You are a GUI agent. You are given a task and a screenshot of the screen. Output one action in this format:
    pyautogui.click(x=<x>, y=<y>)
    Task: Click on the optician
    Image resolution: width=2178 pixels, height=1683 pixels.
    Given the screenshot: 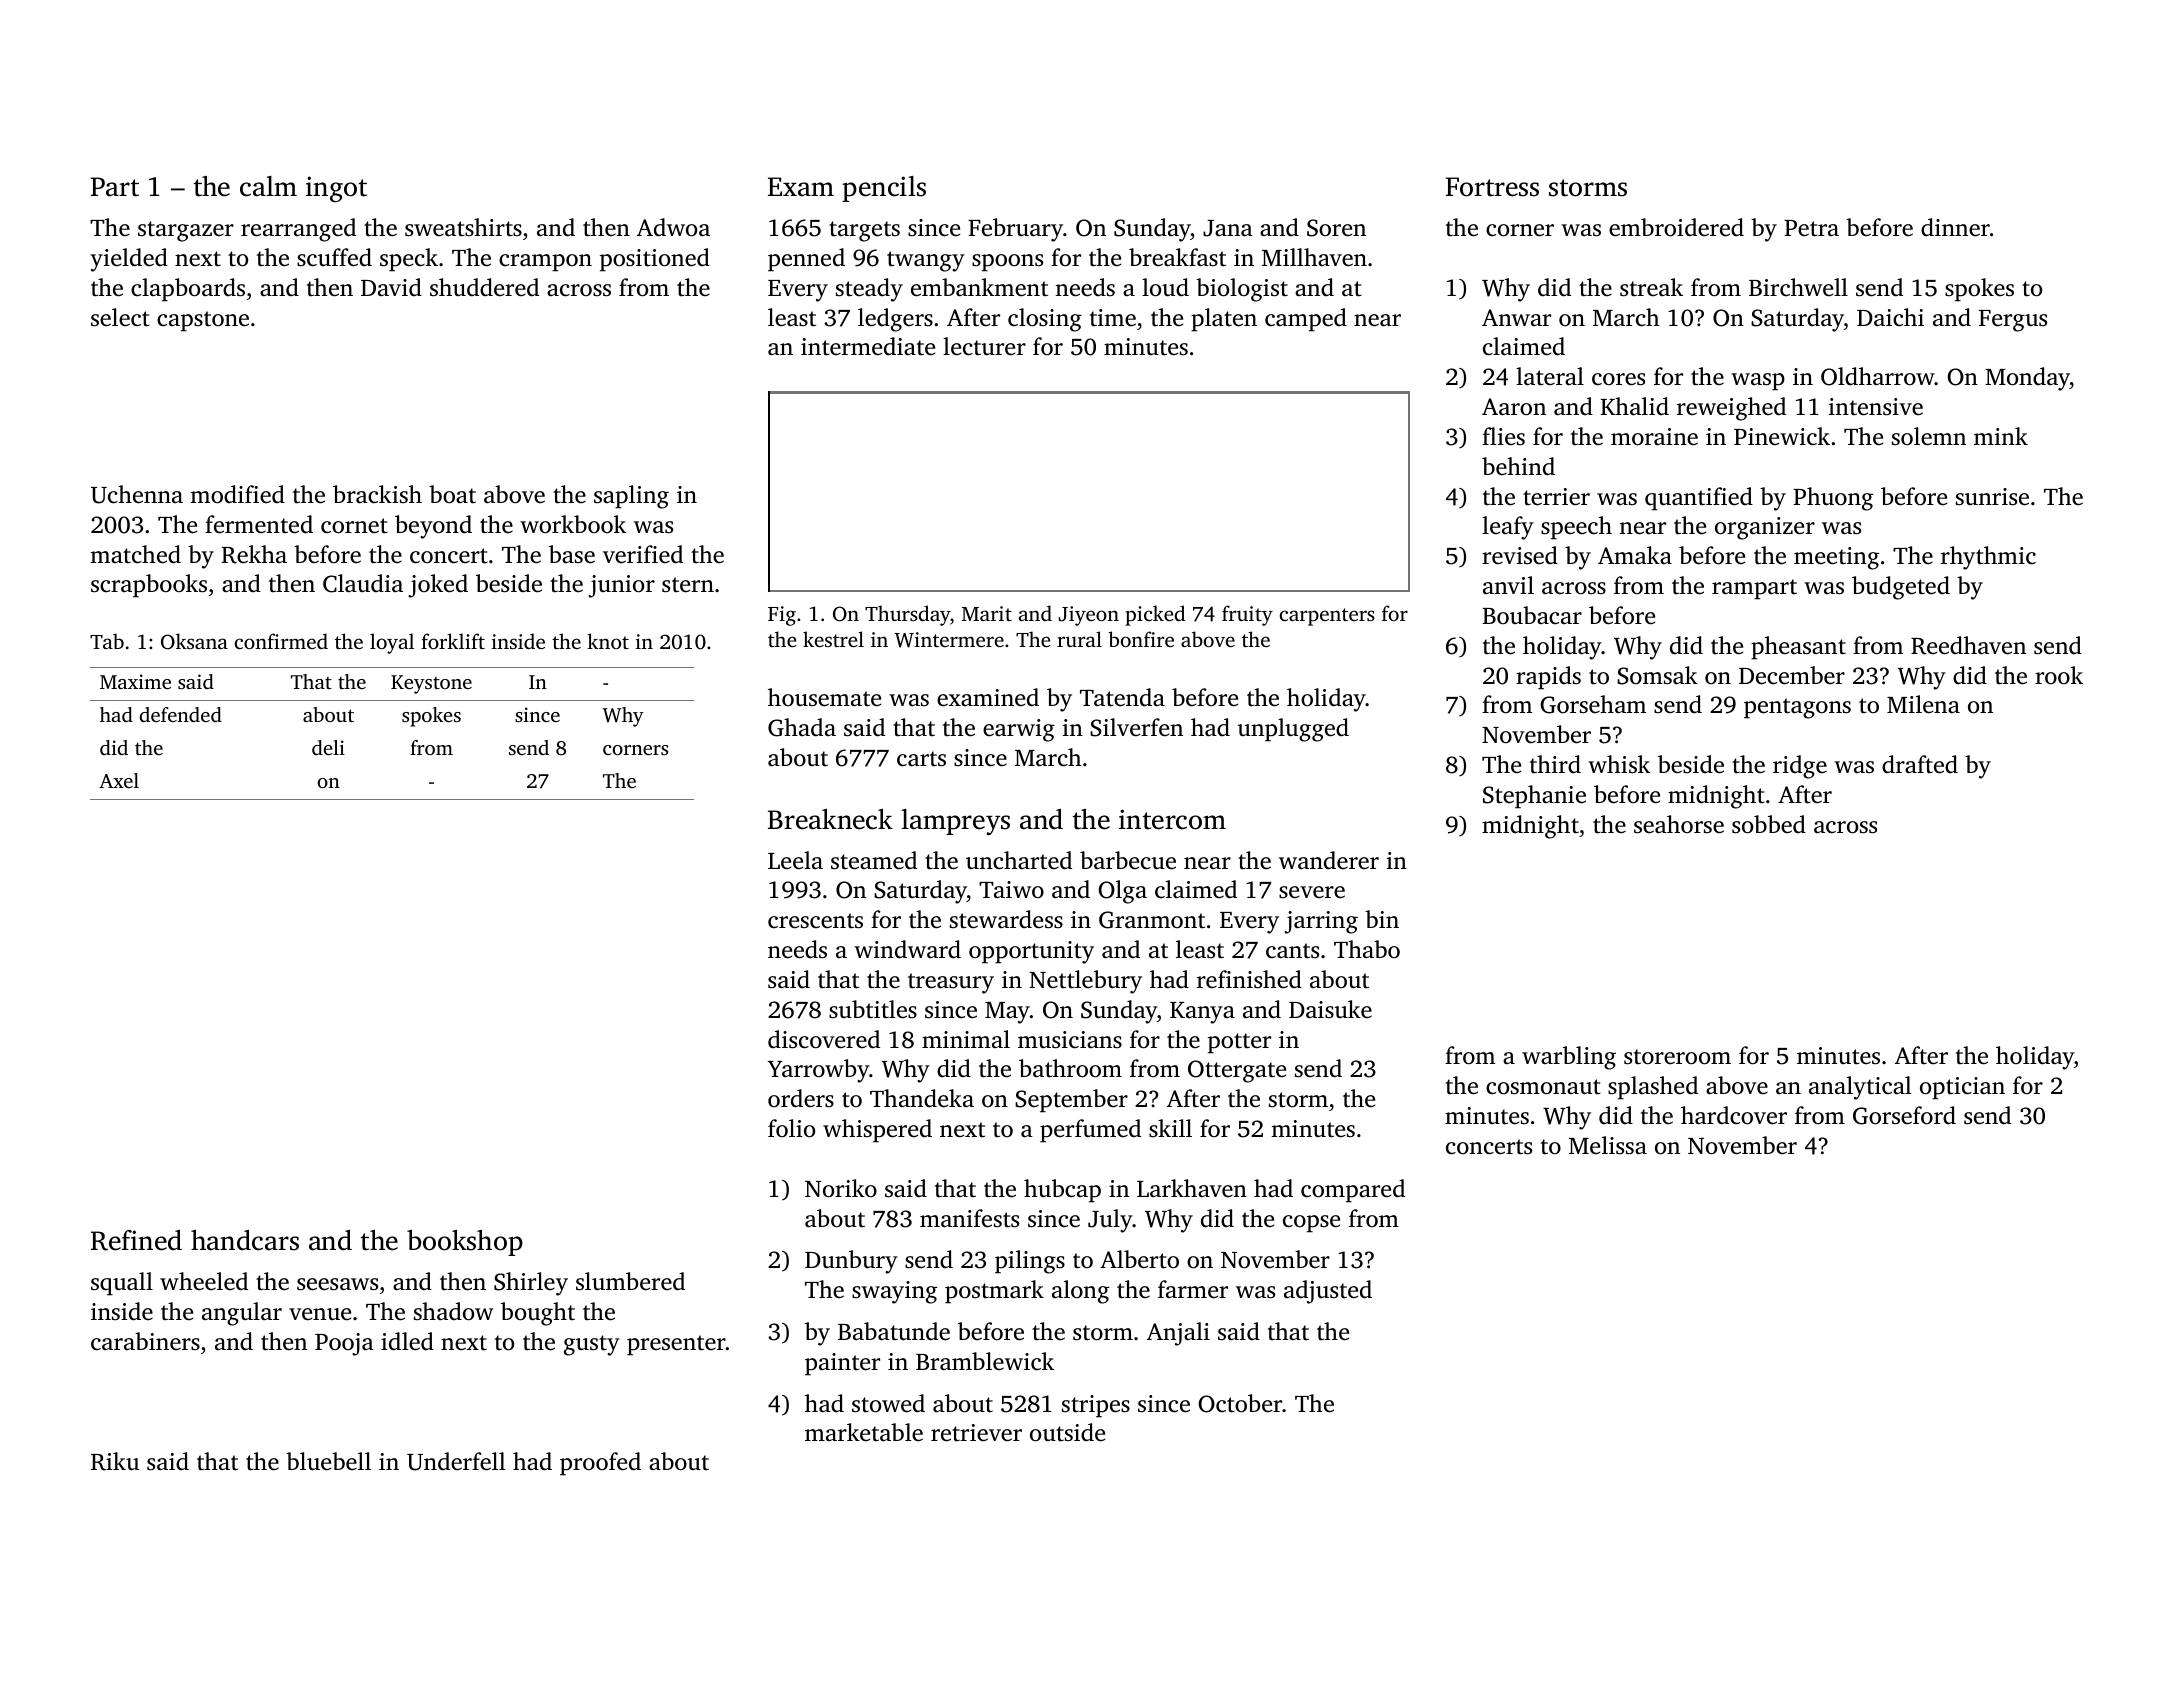 What is the action you would take?
    pyautogui.click(x=1962, y=1088)
